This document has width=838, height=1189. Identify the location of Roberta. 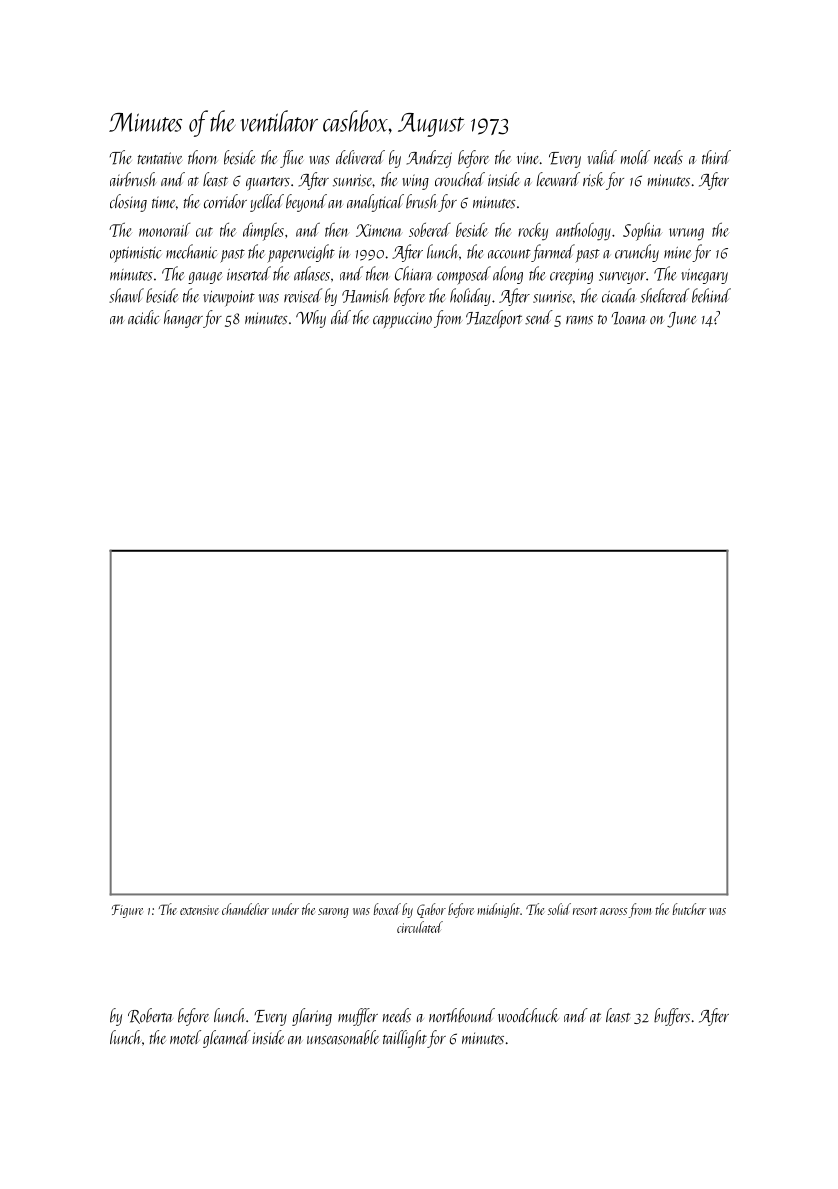
(150, 1016).
